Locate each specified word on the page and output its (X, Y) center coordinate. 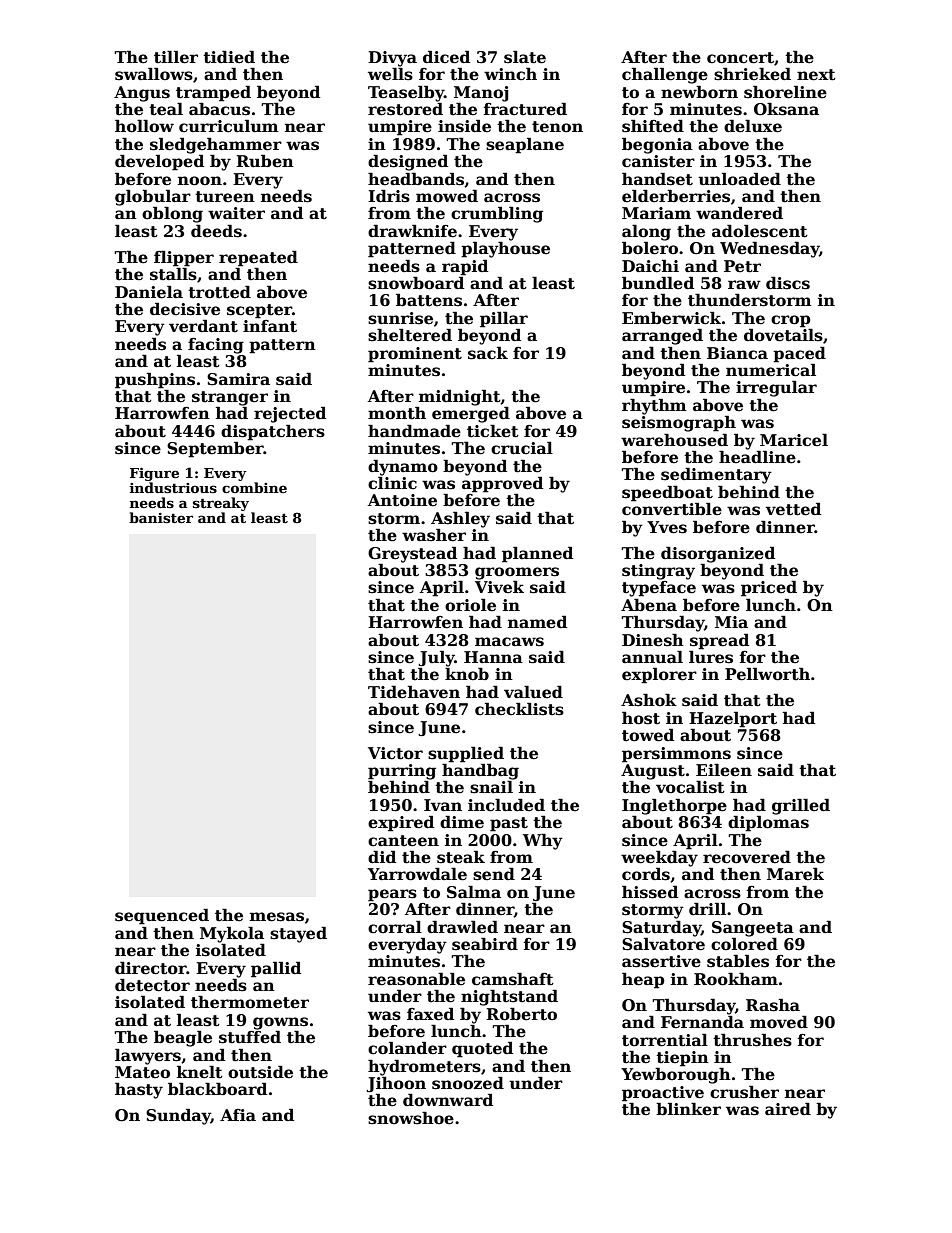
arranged (662, 336)
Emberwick (671, 318)
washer (434, 535)
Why (543, 841)
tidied (229, 57)
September (215, 449)
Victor (395, 753)
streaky (221, 504)
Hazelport (733, 719)
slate (525, 57)
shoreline (785, 92)
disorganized (718, 554)
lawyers (148, 1056)
